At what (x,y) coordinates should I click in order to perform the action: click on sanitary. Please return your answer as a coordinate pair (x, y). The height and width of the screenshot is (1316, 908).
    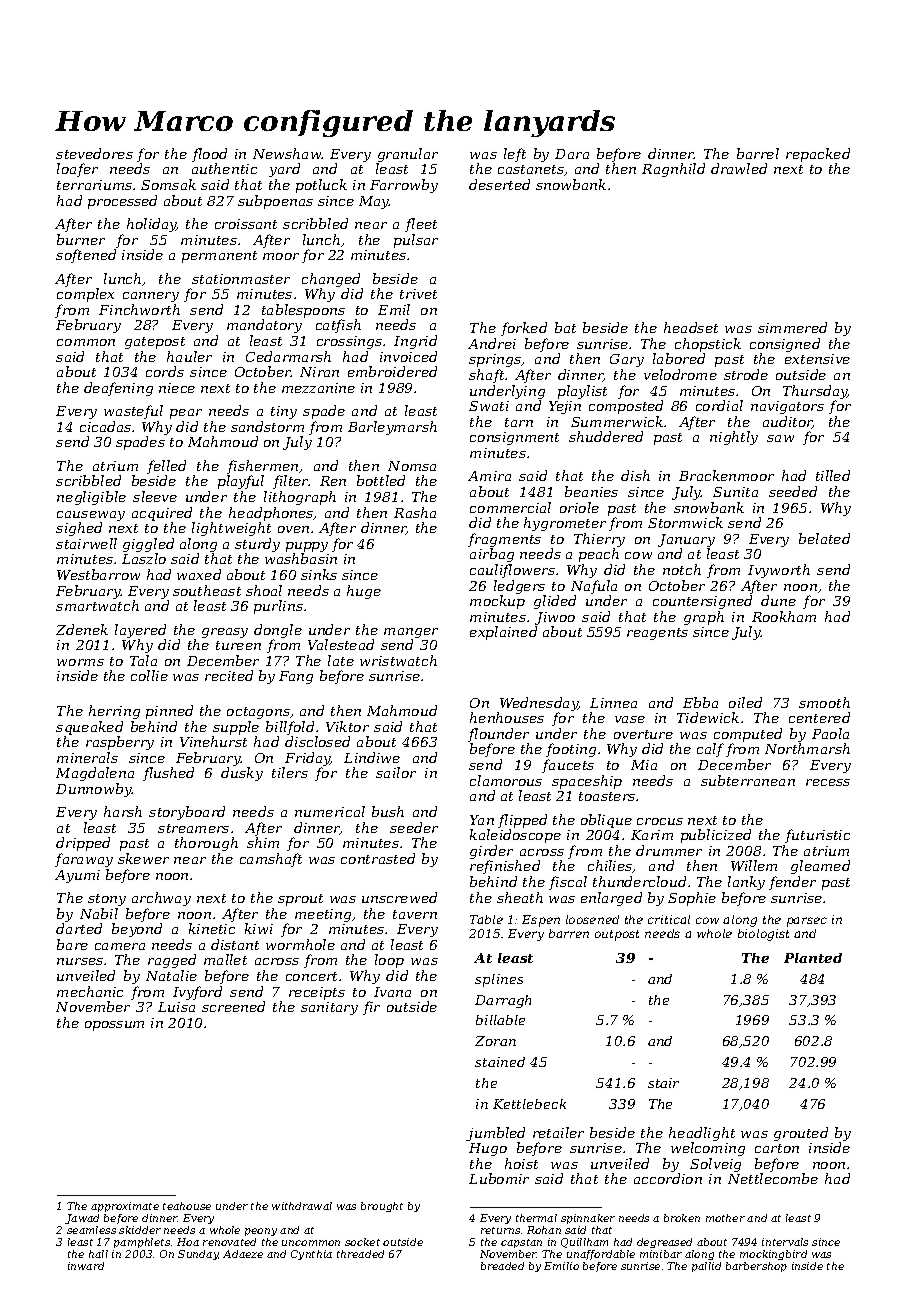
    Looking at the image, I should click on (329, 1008).
